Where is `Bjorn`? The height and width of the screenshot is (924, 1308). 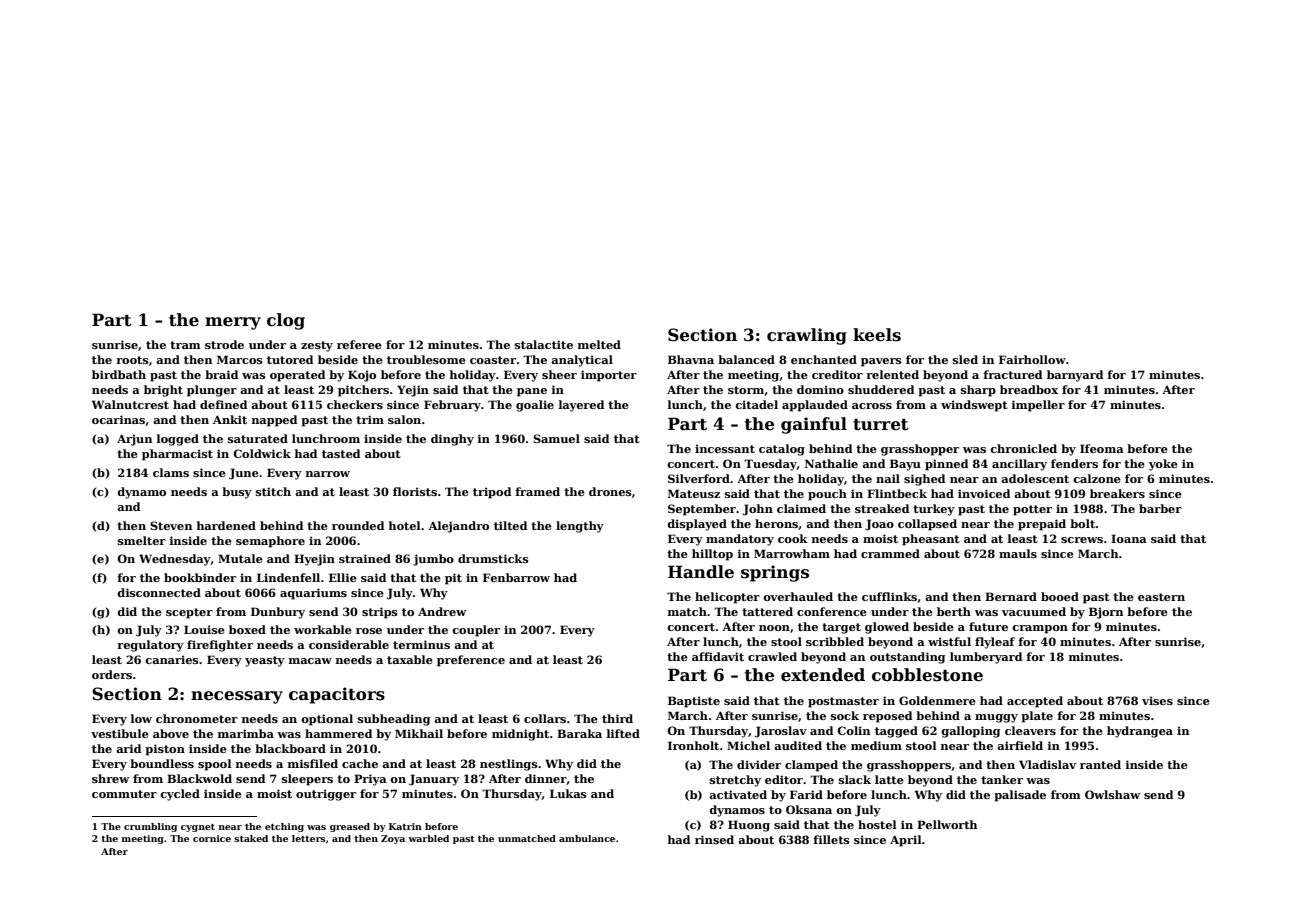 Bjorn is located at coordinates (1106, 613).
